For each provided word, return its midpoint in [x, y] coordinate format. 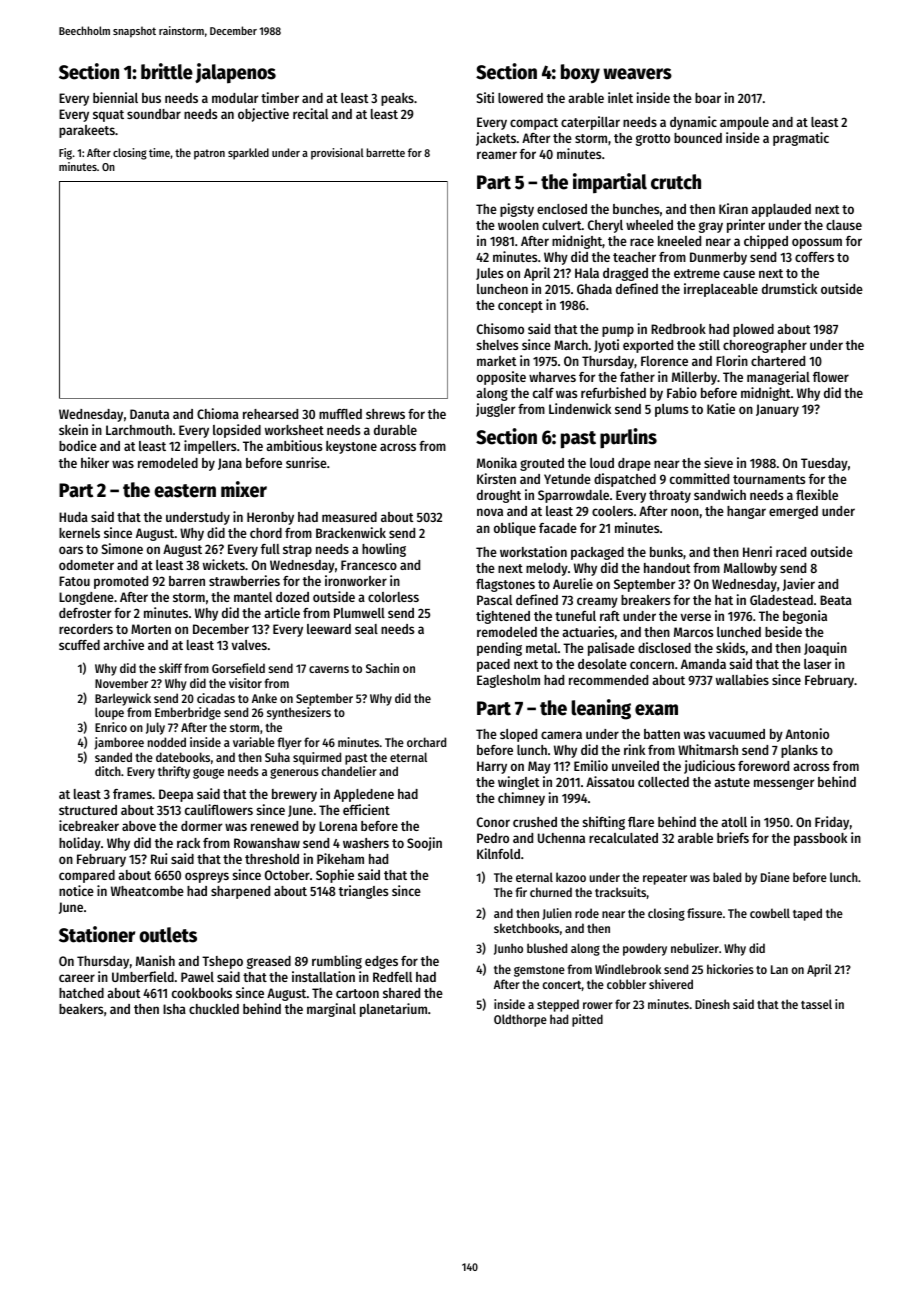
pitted [587, 1020]
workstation [533, 551]
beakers [81, 1009]
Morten [151, 629]
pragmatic [801, 139]
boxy [580, 74]
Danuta [149, 414]
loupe [109, 713]
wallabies [742, 679]
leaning [601, 709]
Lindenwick [580, 408]
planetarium [393, 1010]
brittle [167, 71]
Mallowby [750, 569]
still [709, 344]
